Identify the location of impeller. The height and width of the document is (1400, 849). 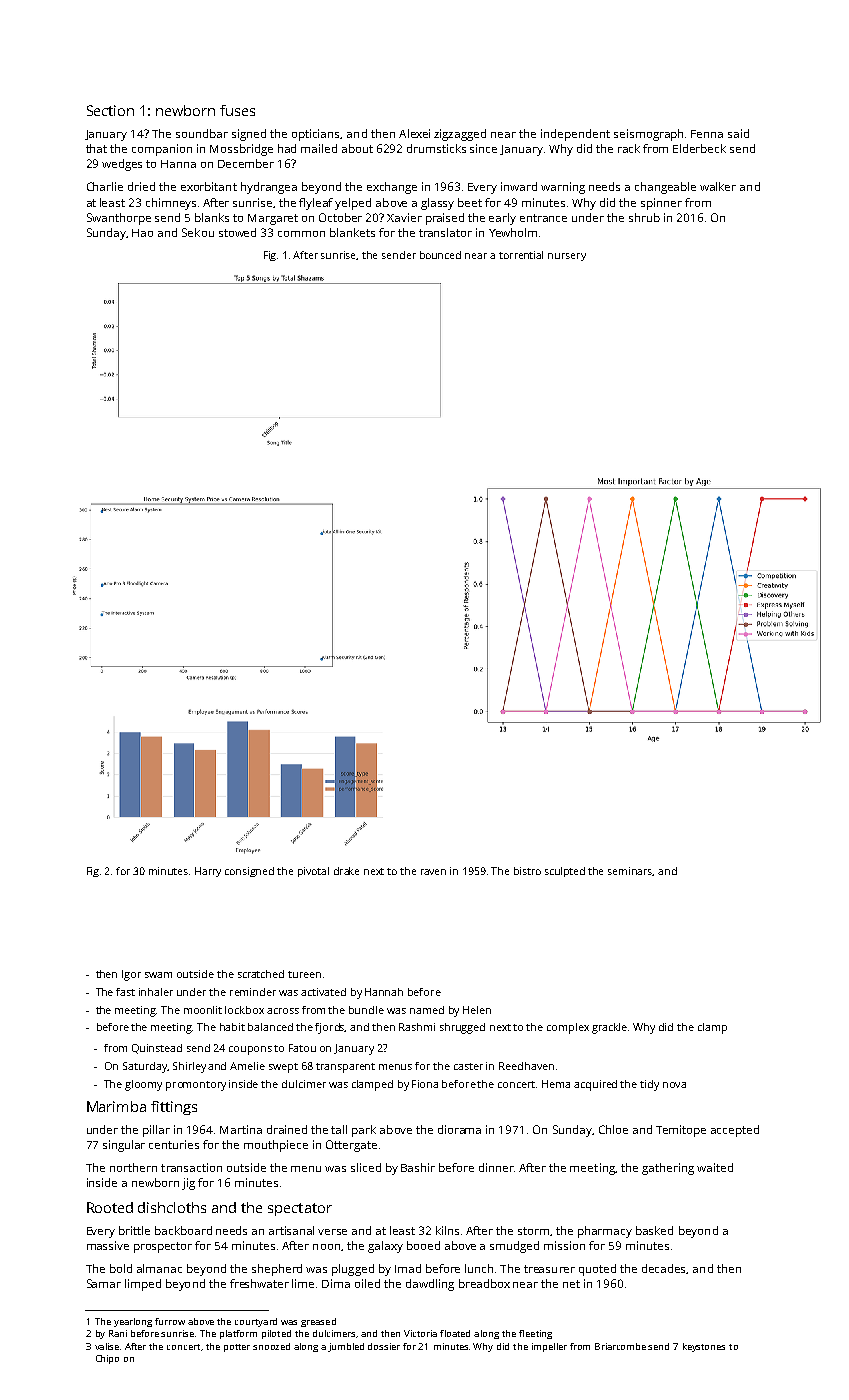
(549, 1347).
